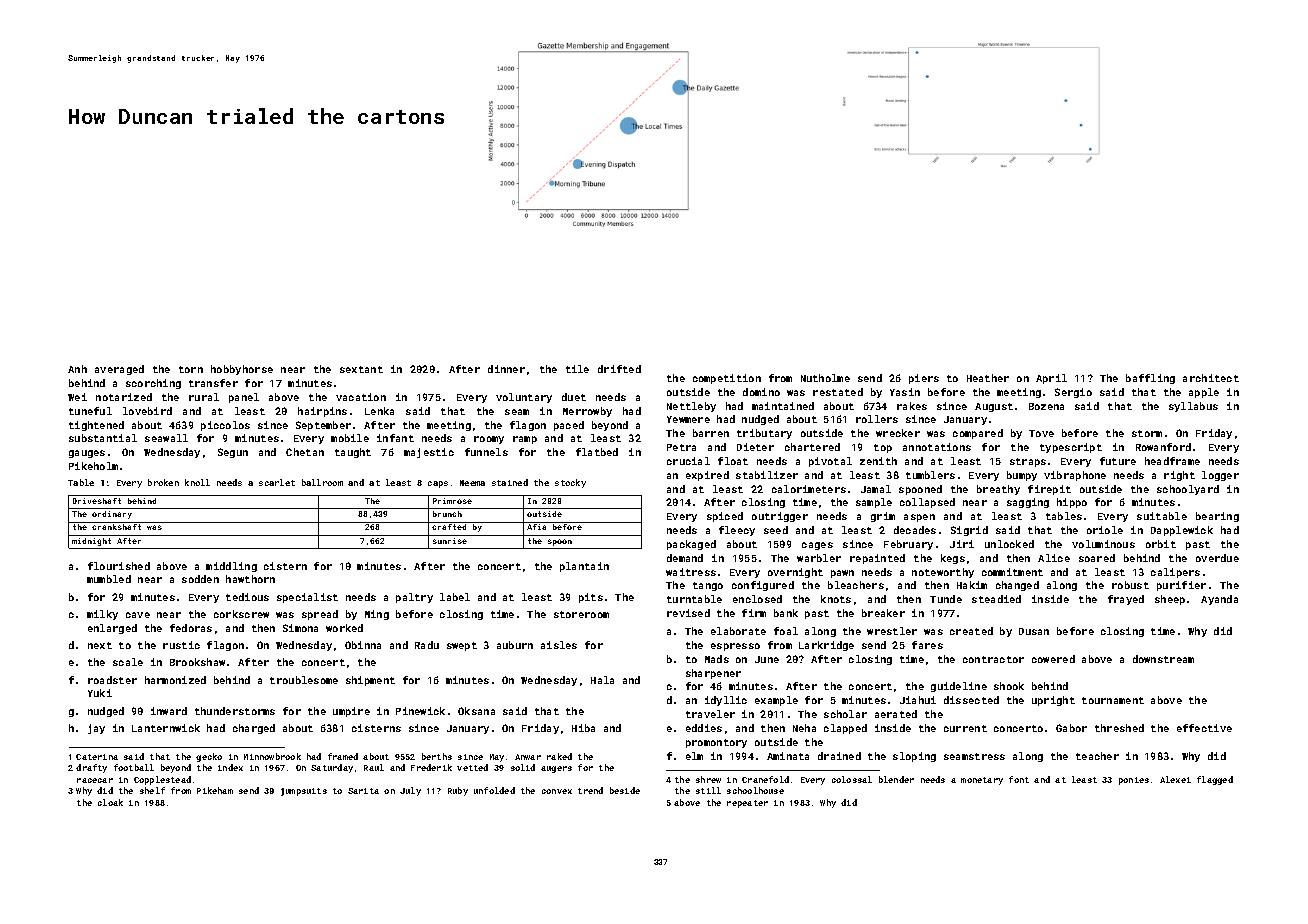  What do you see at coordinates (839, 756) in the screenshot?
I see `drained` at bounding box center [839, 756].
